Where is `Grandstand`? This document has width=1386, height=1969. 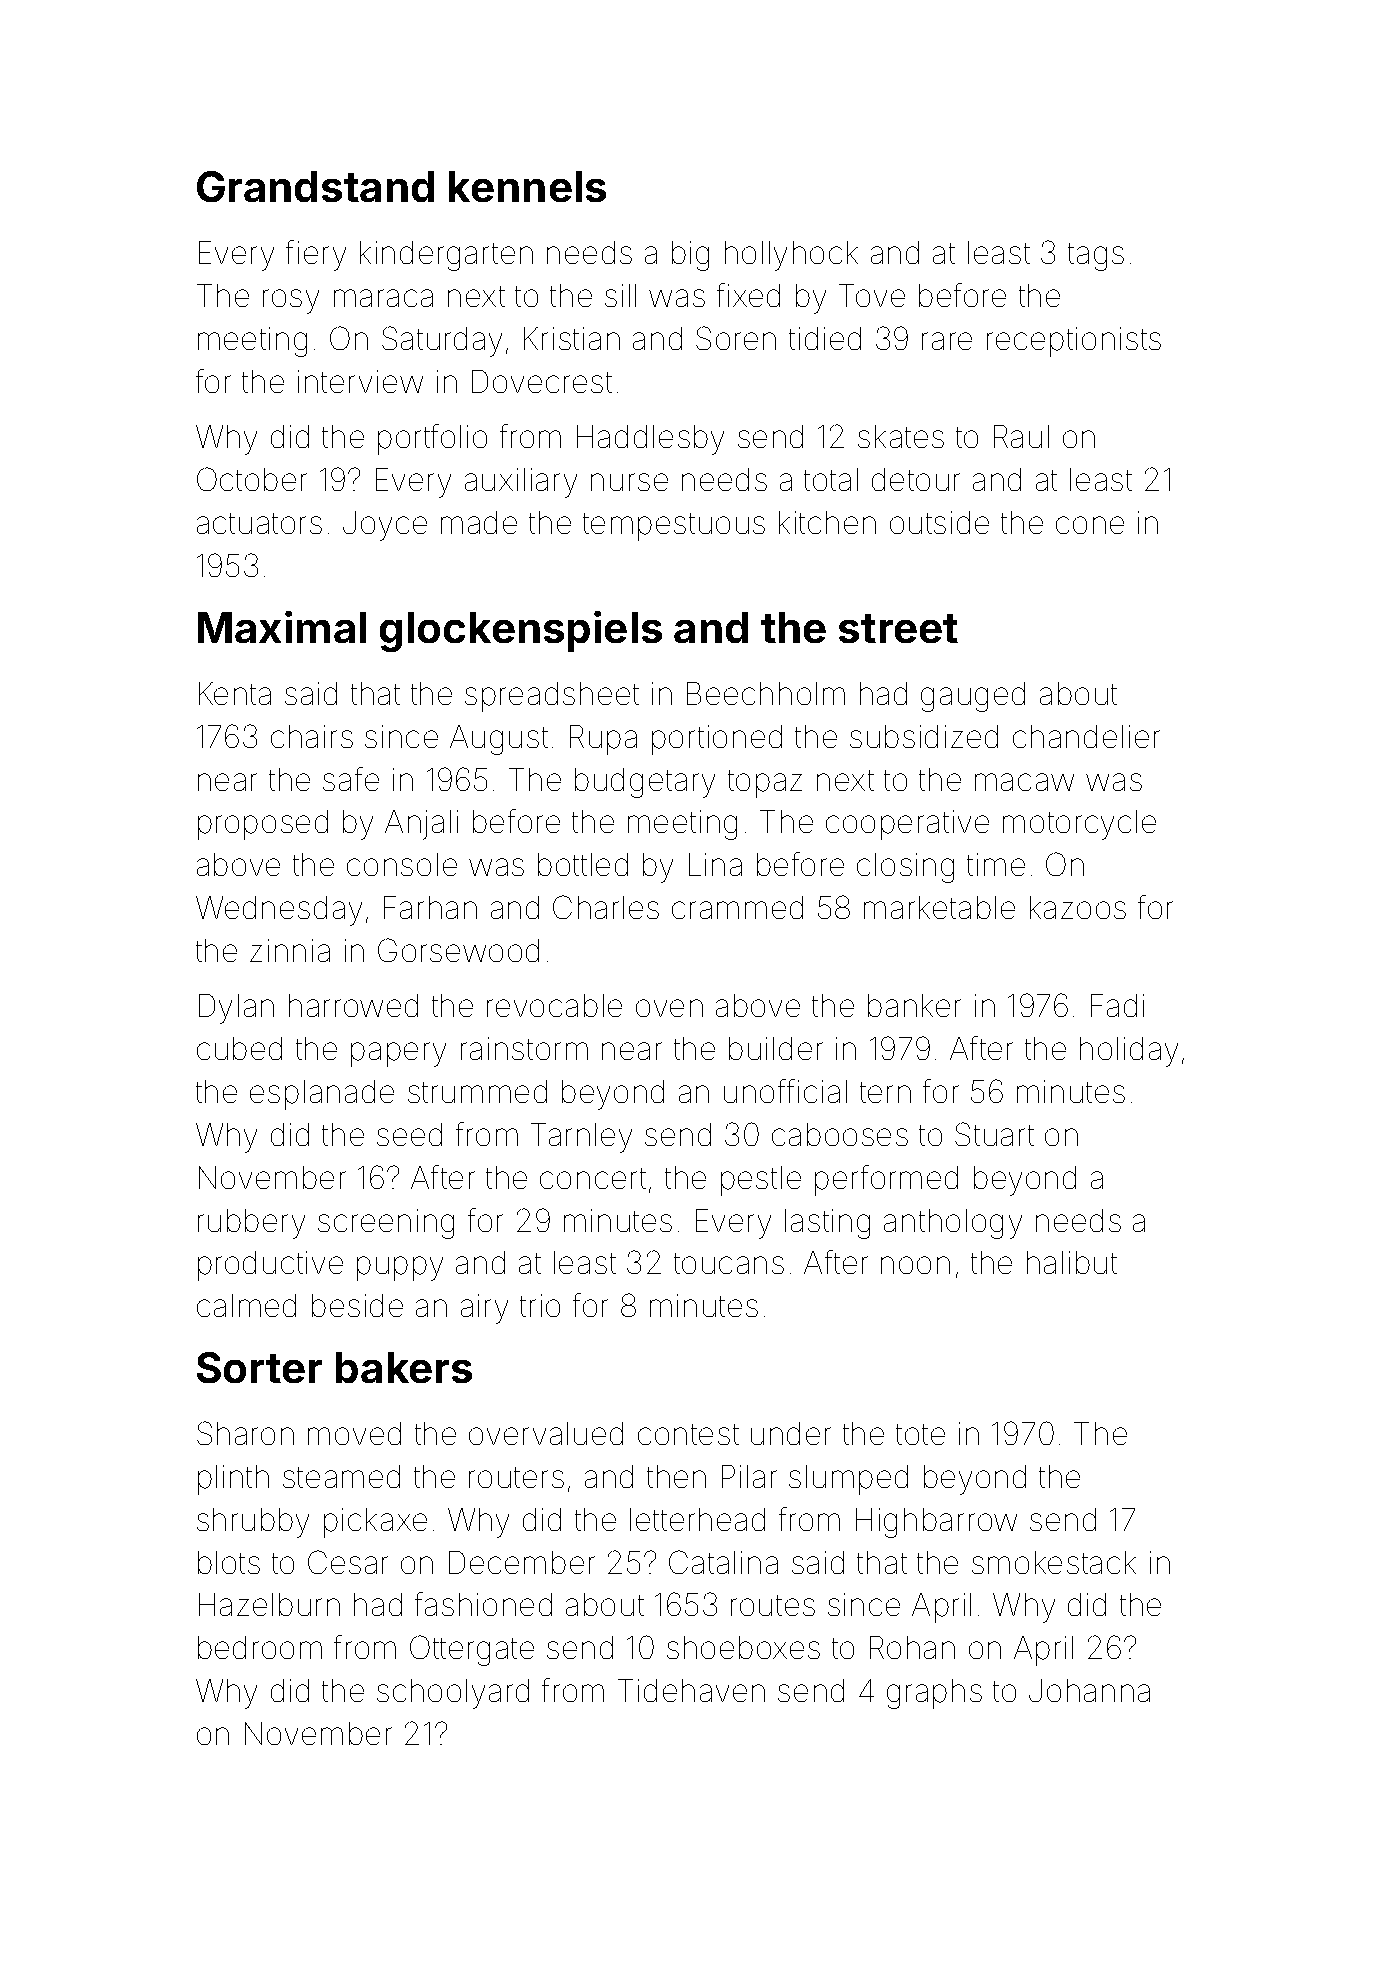 Grandstand is located at coordinates (315, 186).
